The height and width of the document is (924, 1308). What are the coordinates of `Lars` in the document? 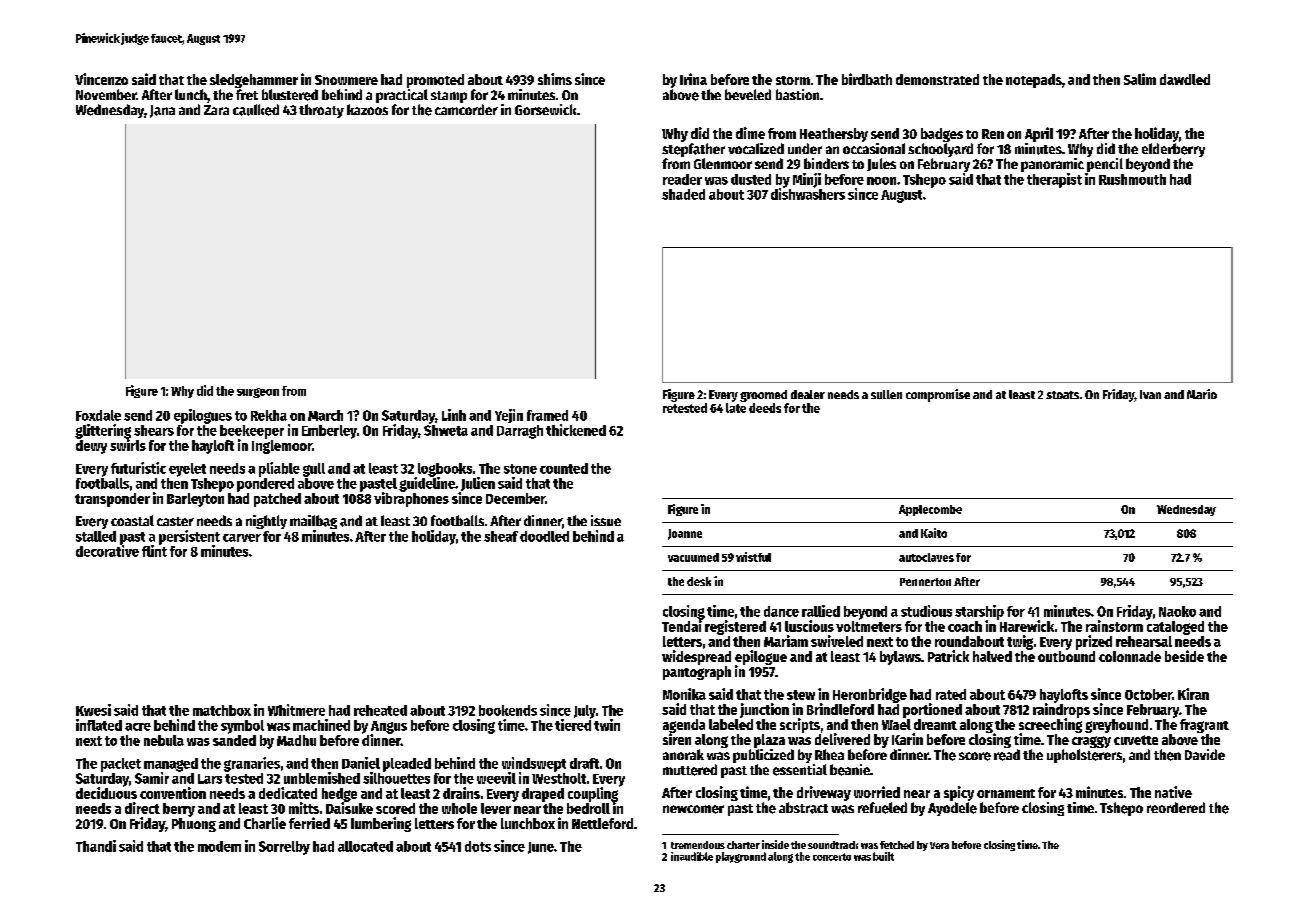 It's located at (210, 779).
